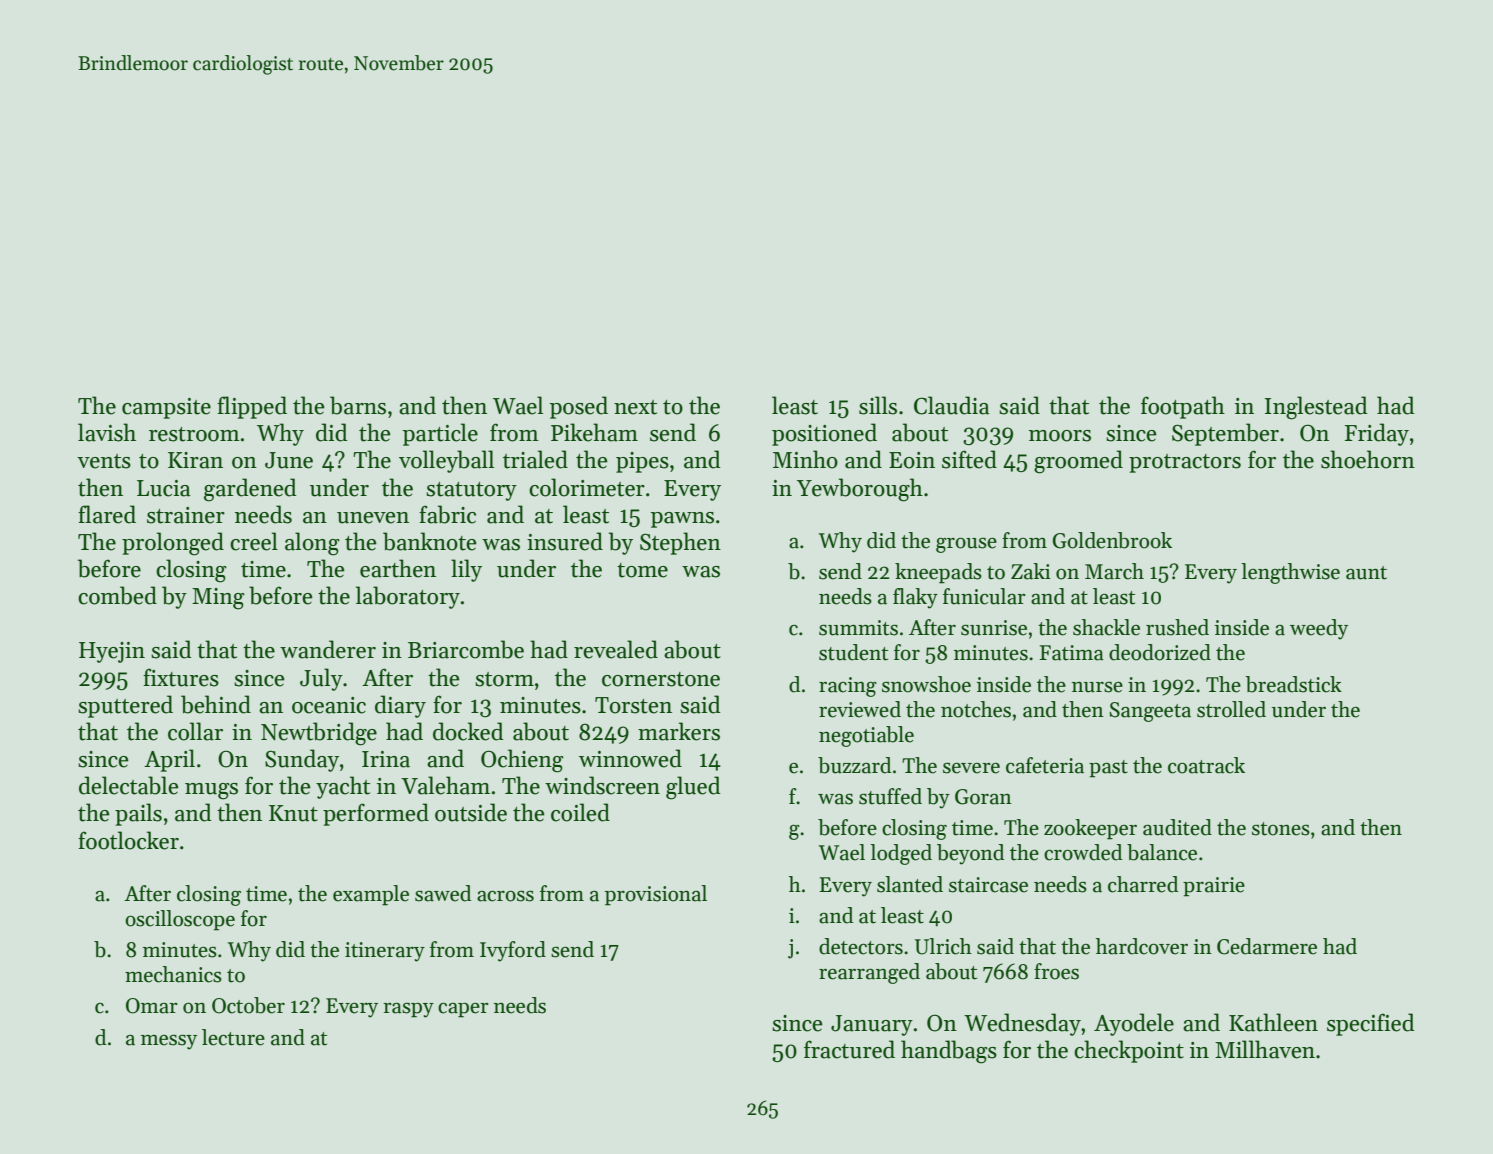  Describe the element at coordinates (849, 1049) in the page. I see `fractured` at that location.
